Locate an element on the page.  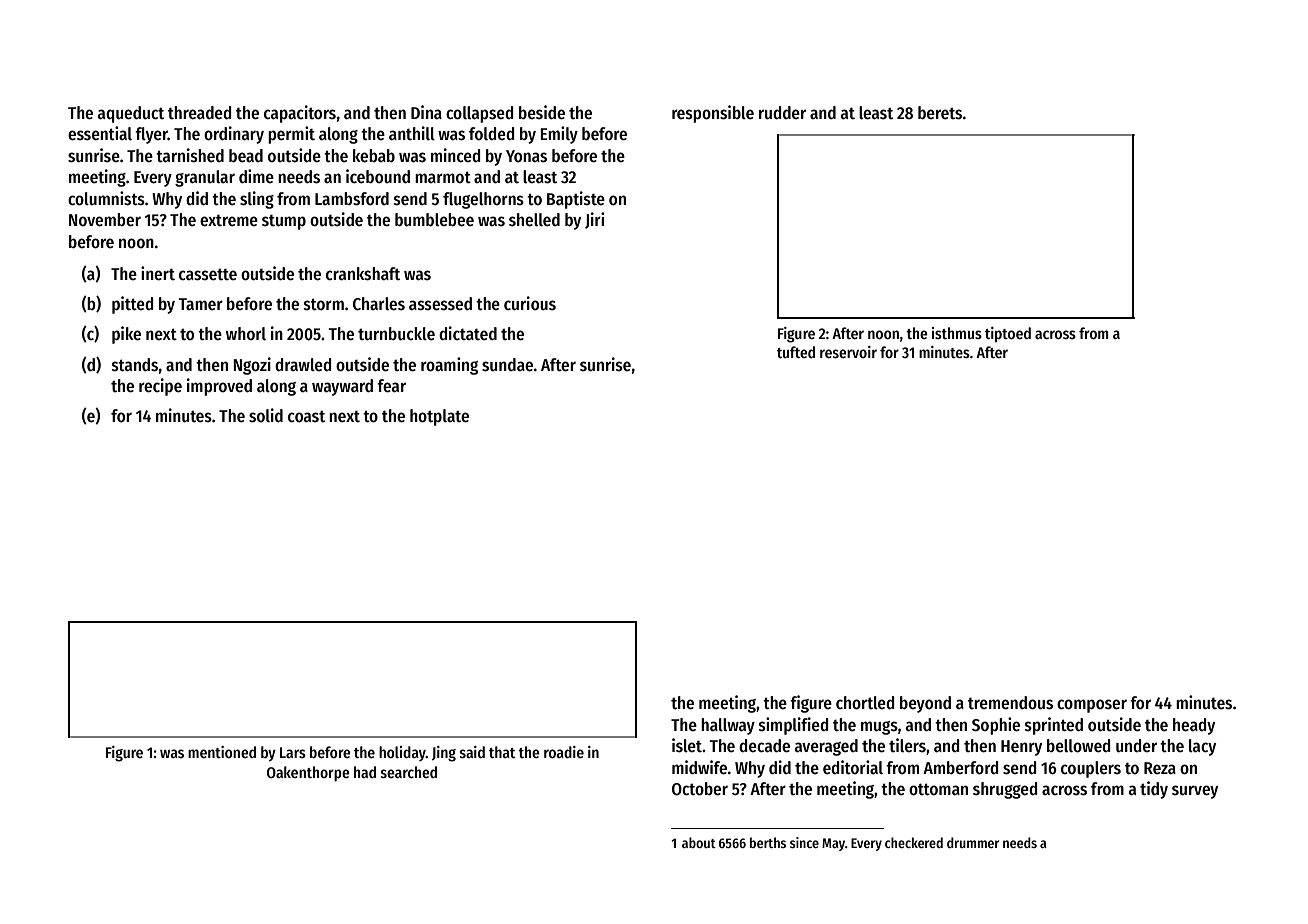
berets is located at coordinates (940, 113).
